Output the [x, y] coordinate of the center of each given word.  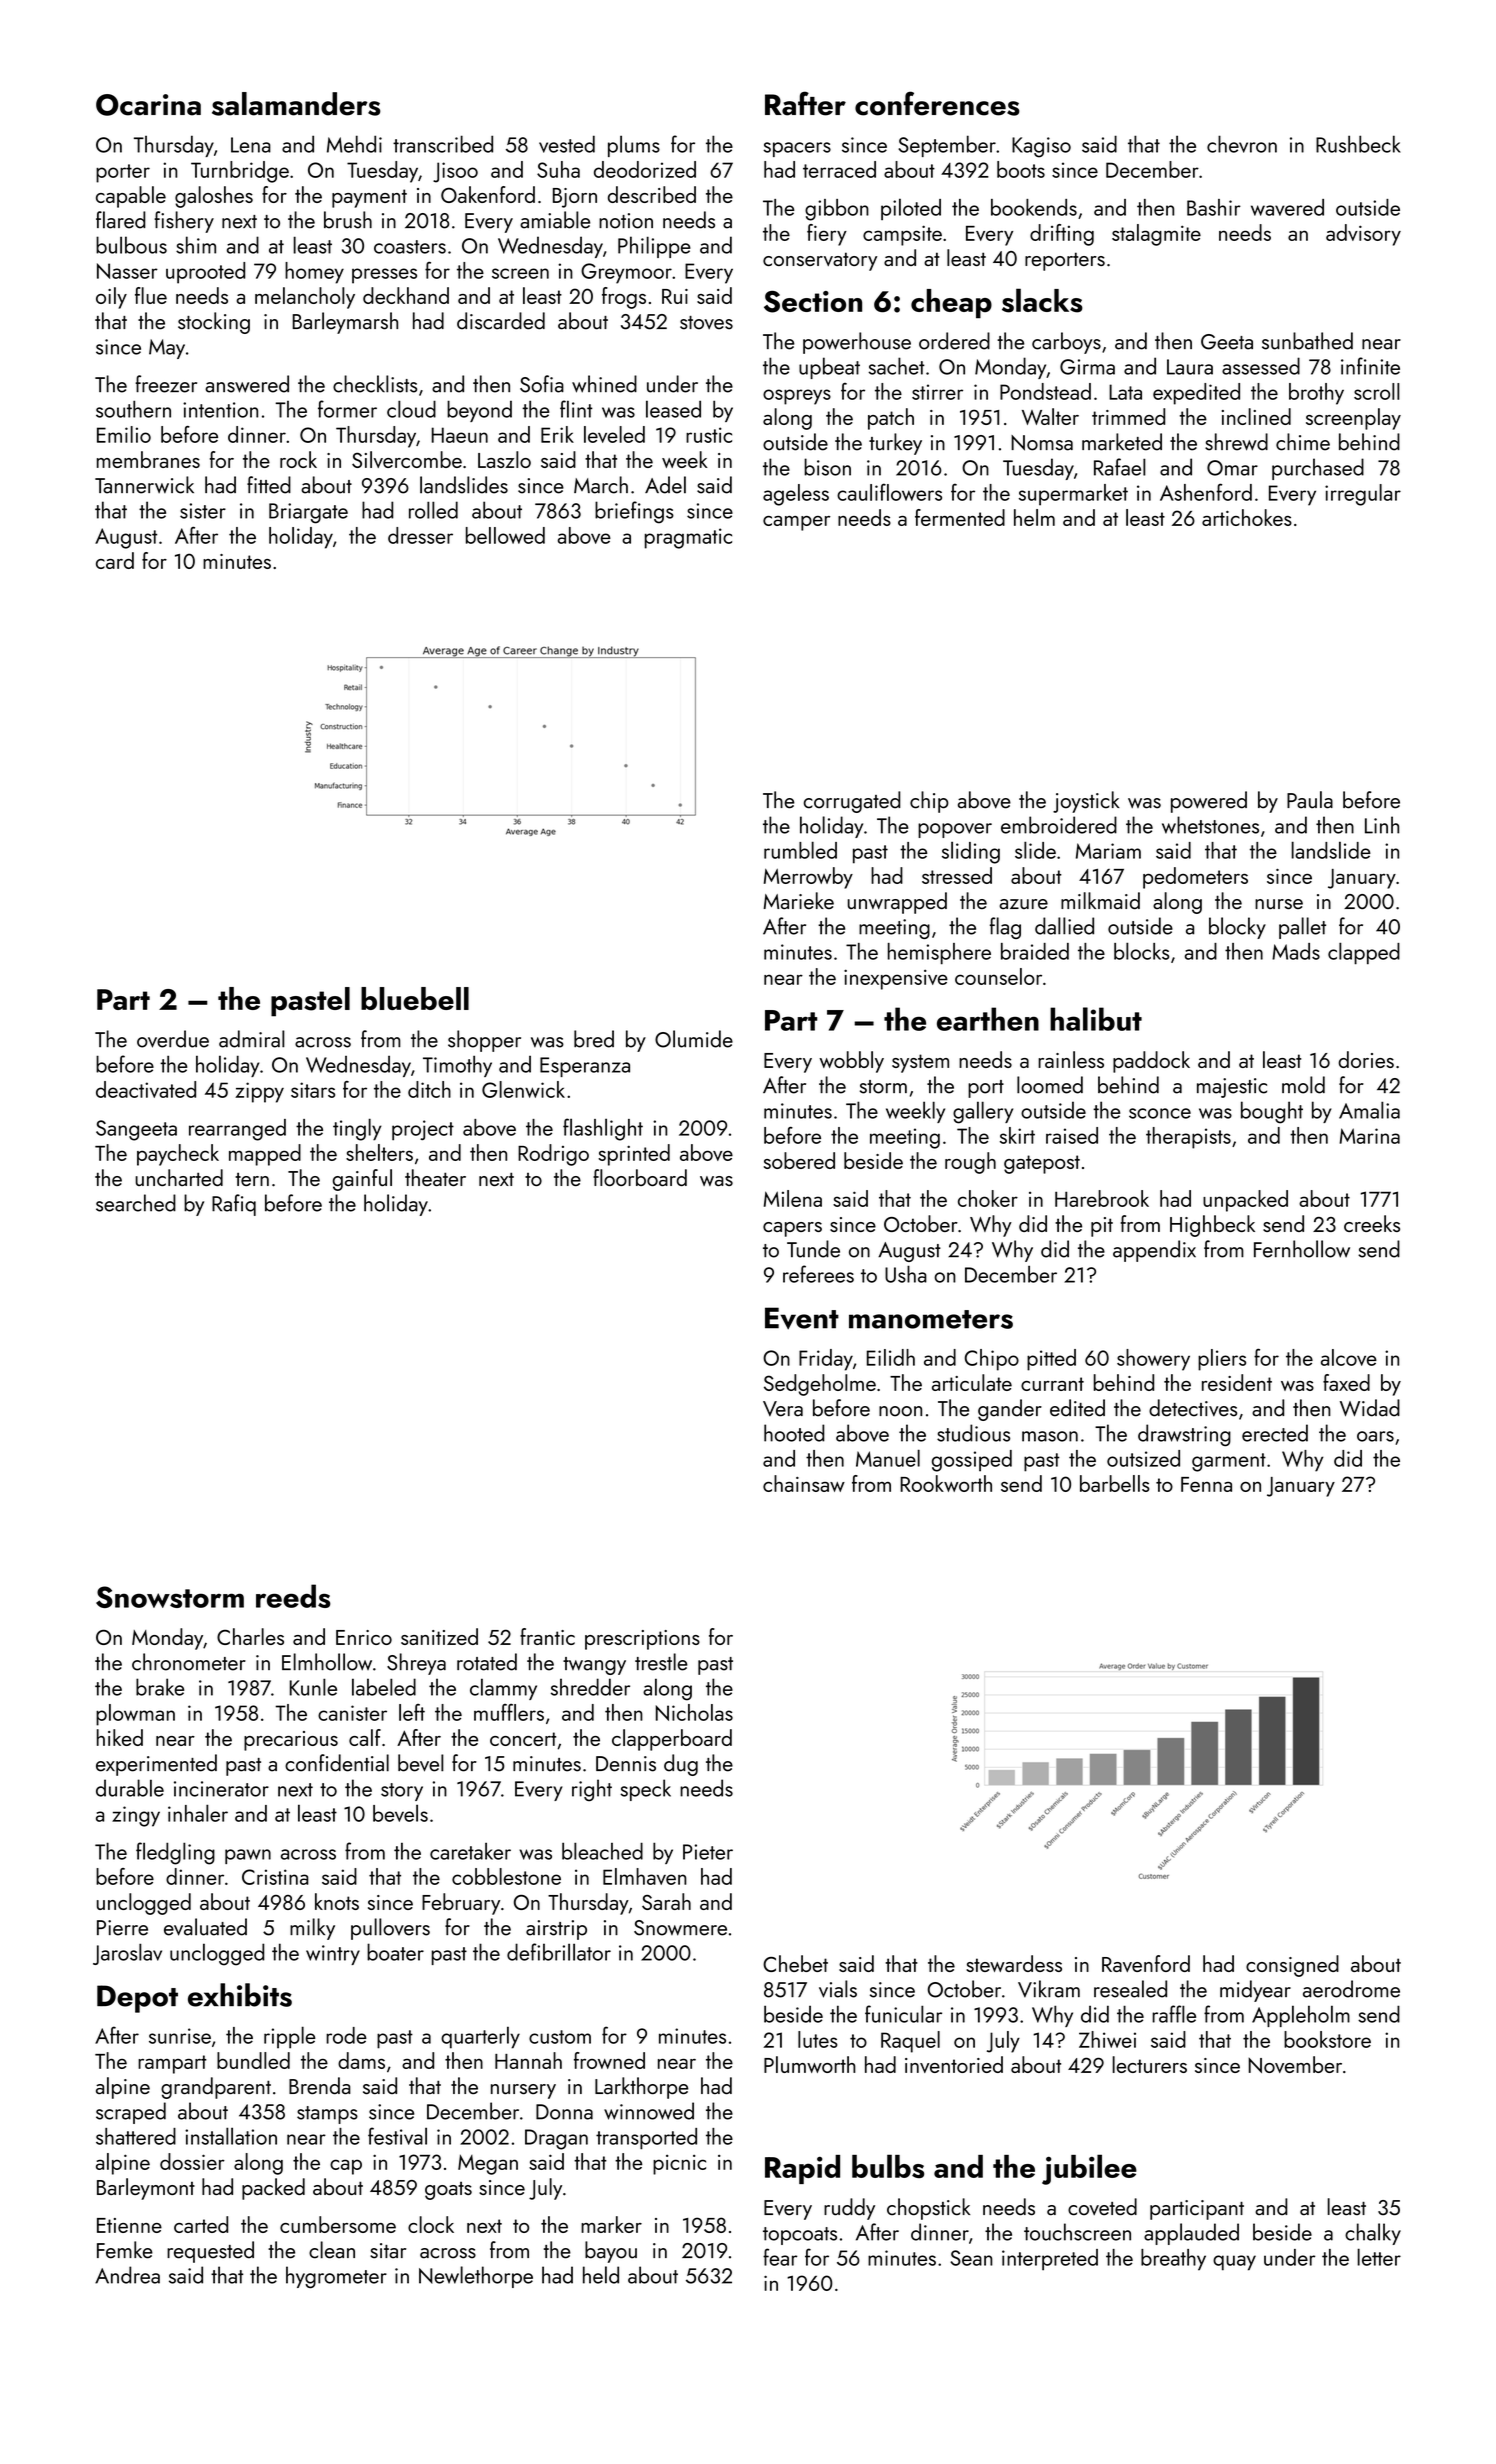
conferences [937, 103]
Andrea [127, 2275]
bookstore [1327, 2039]
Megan [488, 2164]
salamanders [296, 104]
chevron [1242, 144]
